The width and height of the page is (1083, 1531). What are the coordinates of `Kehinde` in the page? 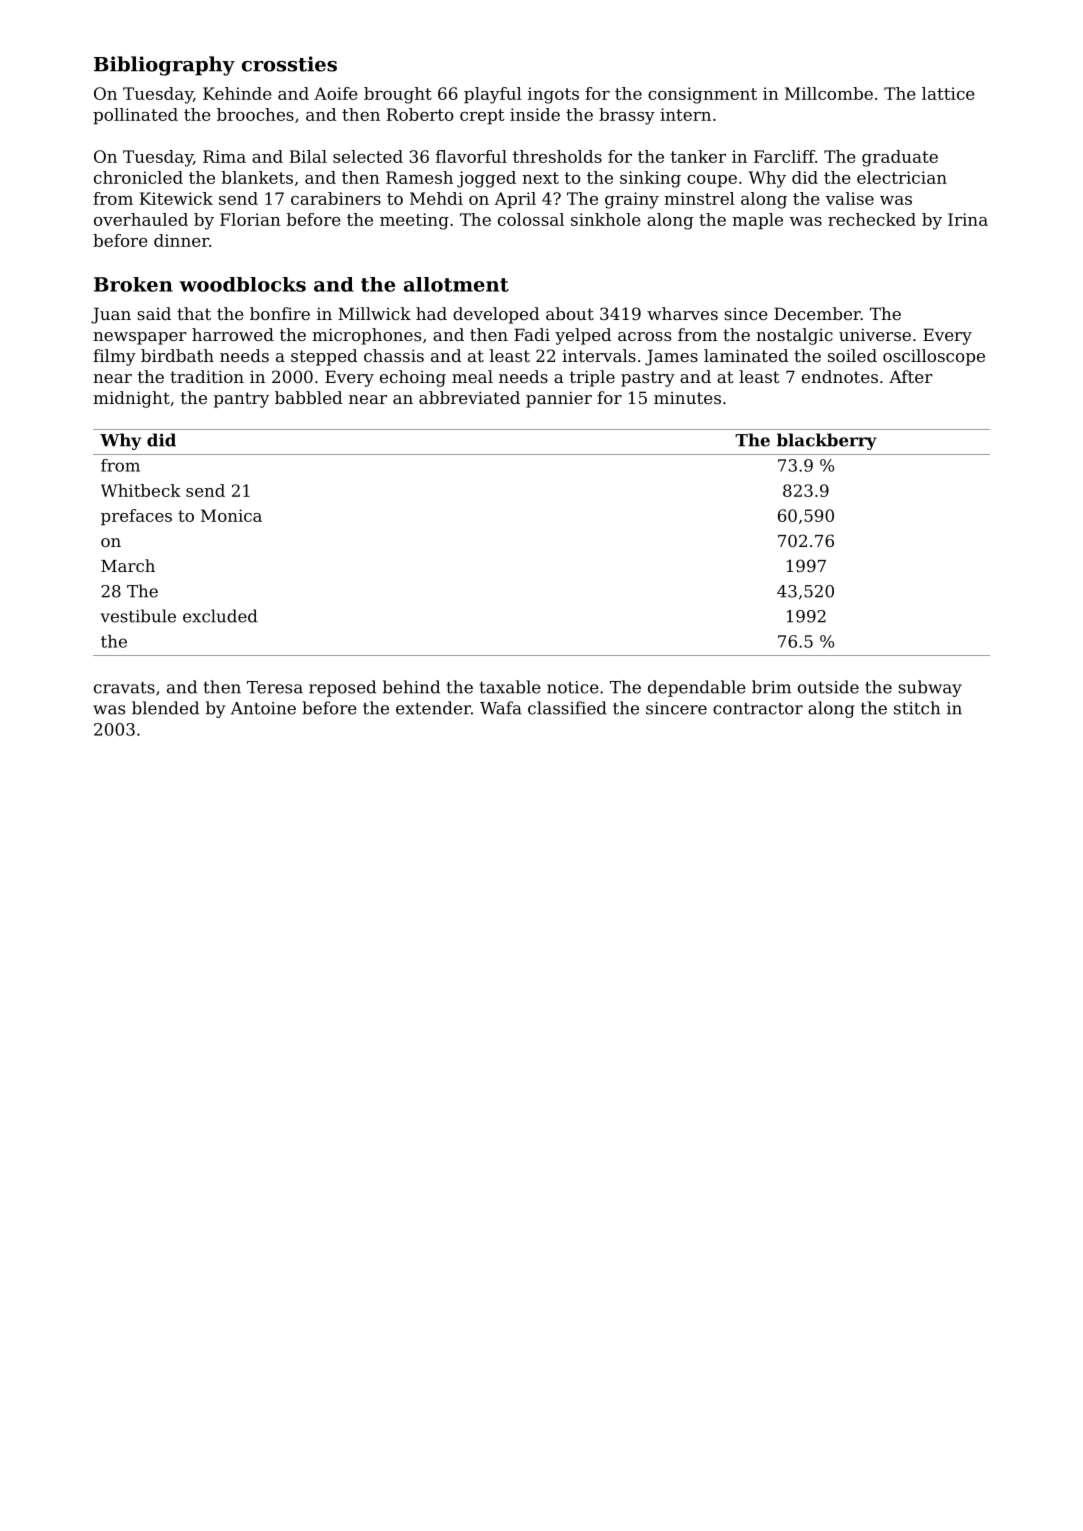 It's located at (237, 93).
